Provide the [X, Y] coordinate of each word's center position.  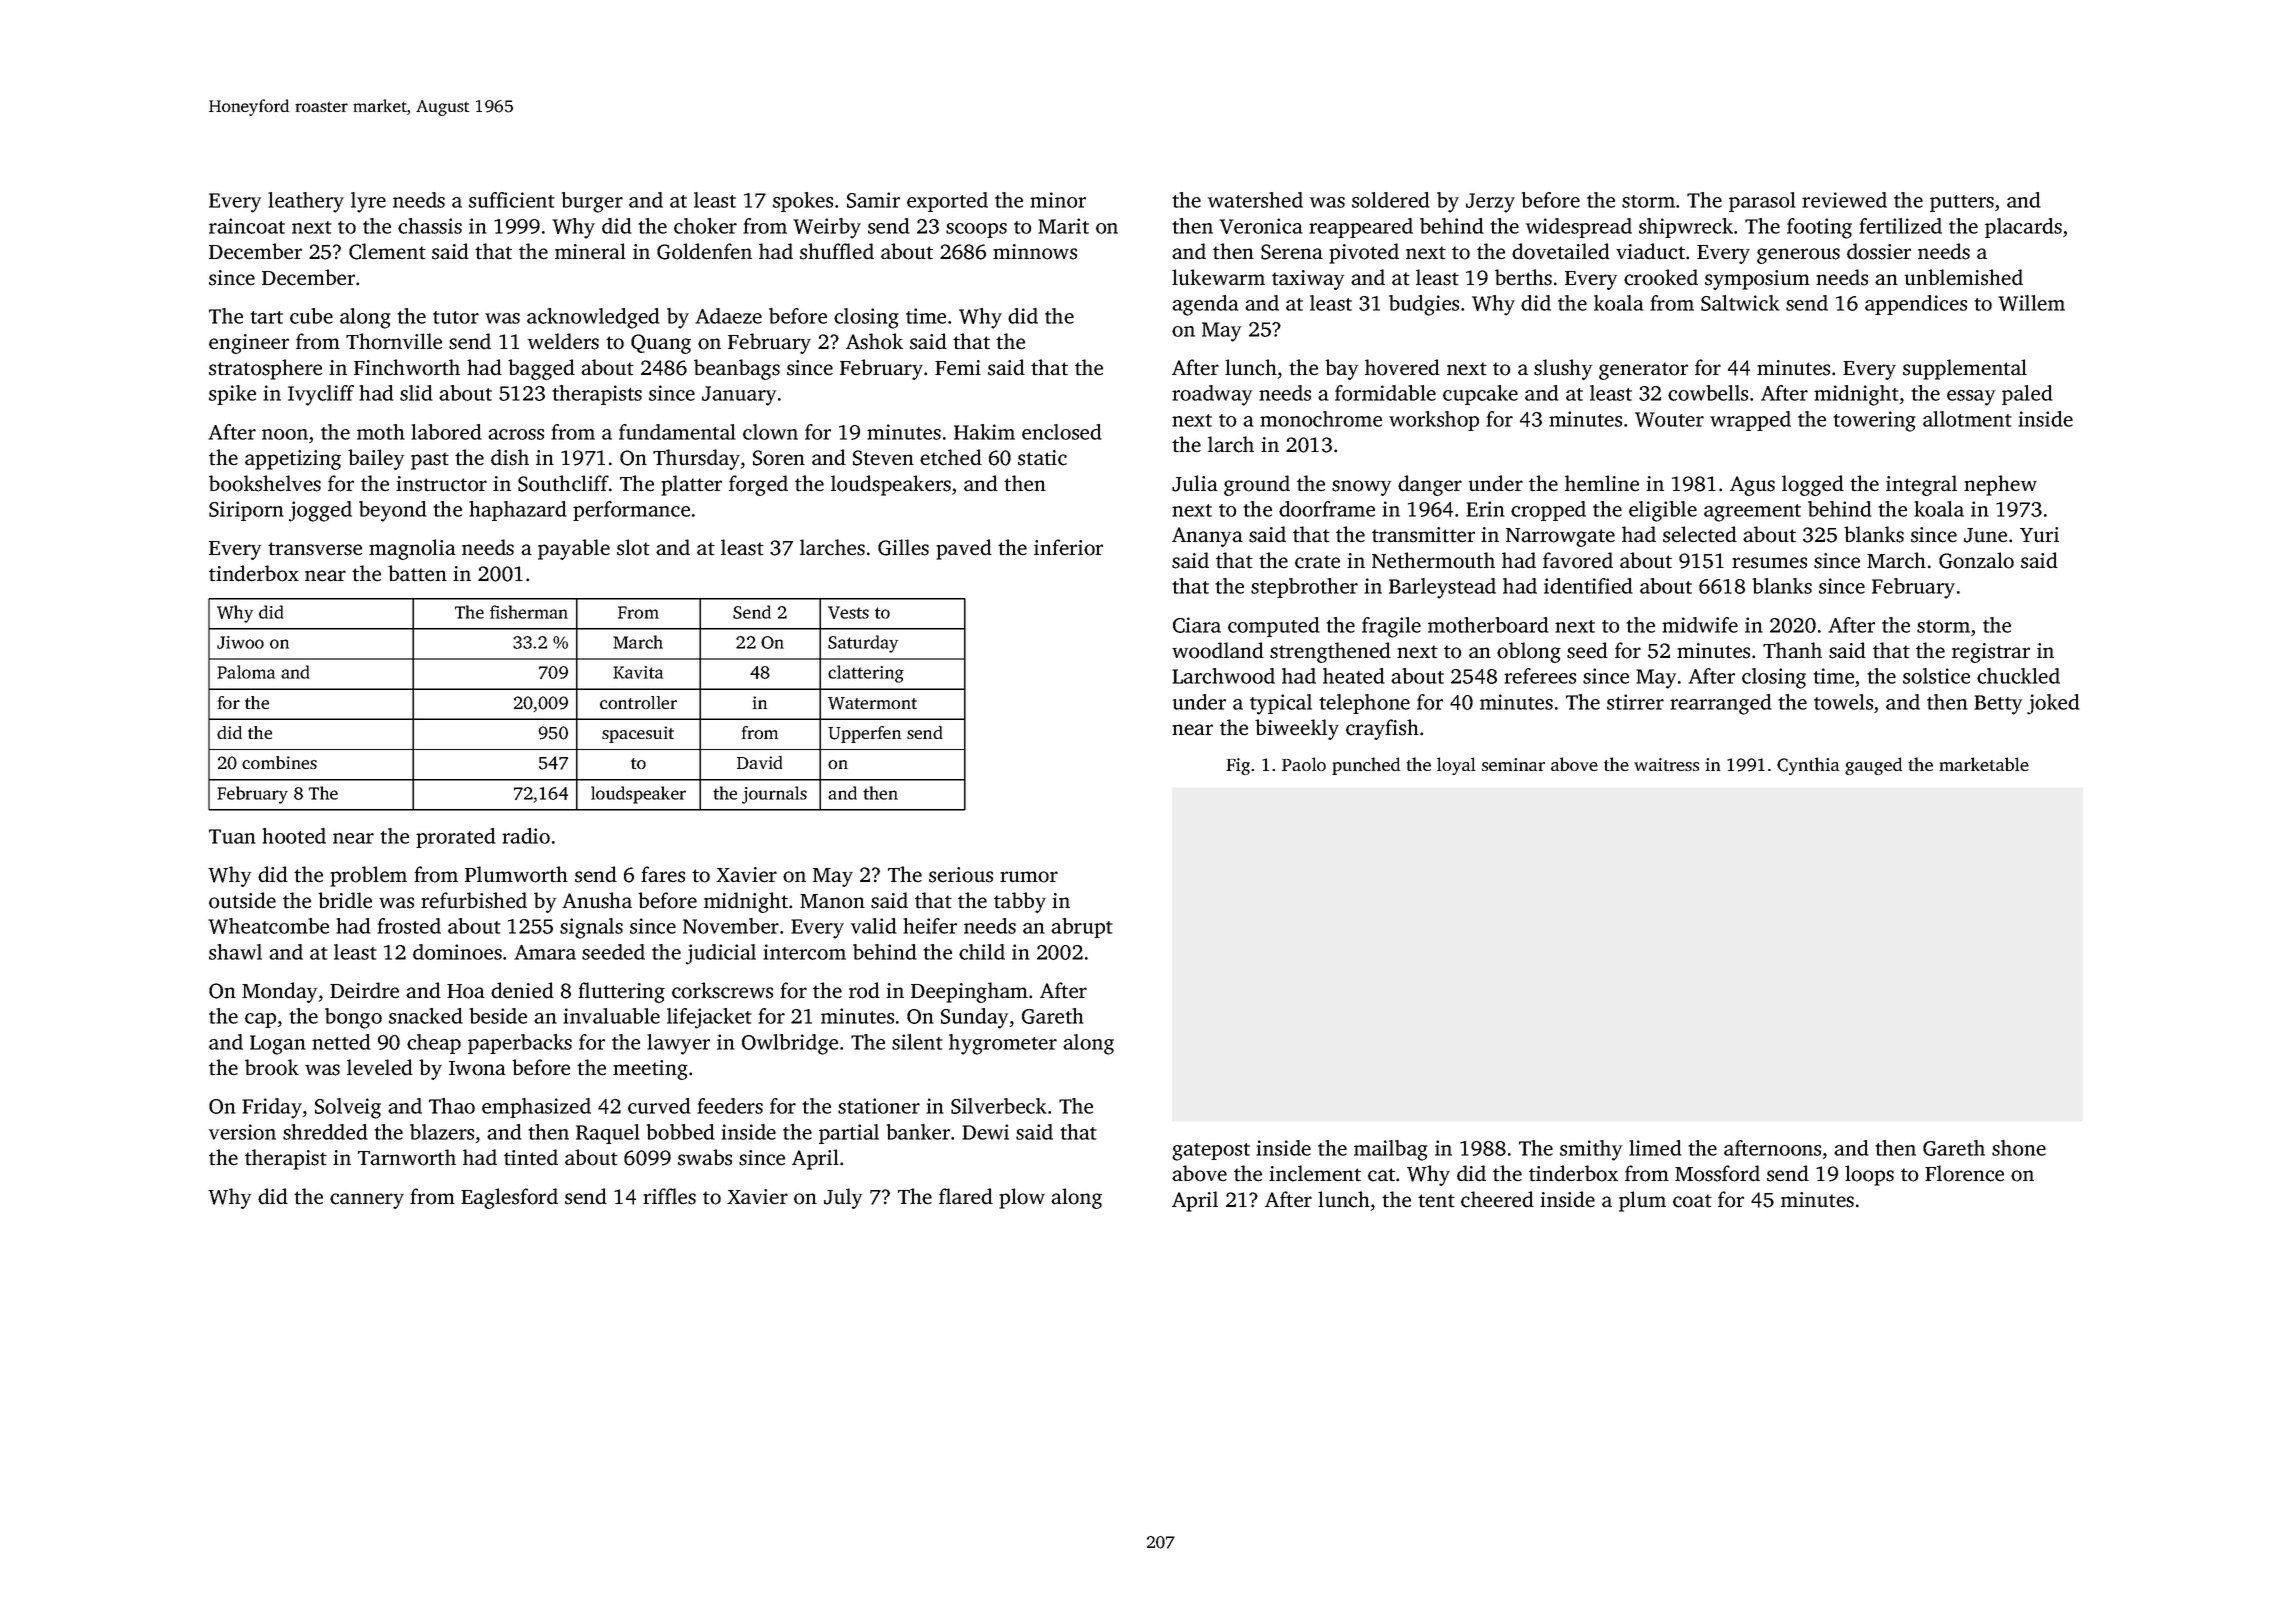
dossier [1879, 251]
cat [1381, 1175]
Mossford [1717, 1173]
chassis [430, 226]
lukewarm [1218, 277]
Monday [279, 992]
